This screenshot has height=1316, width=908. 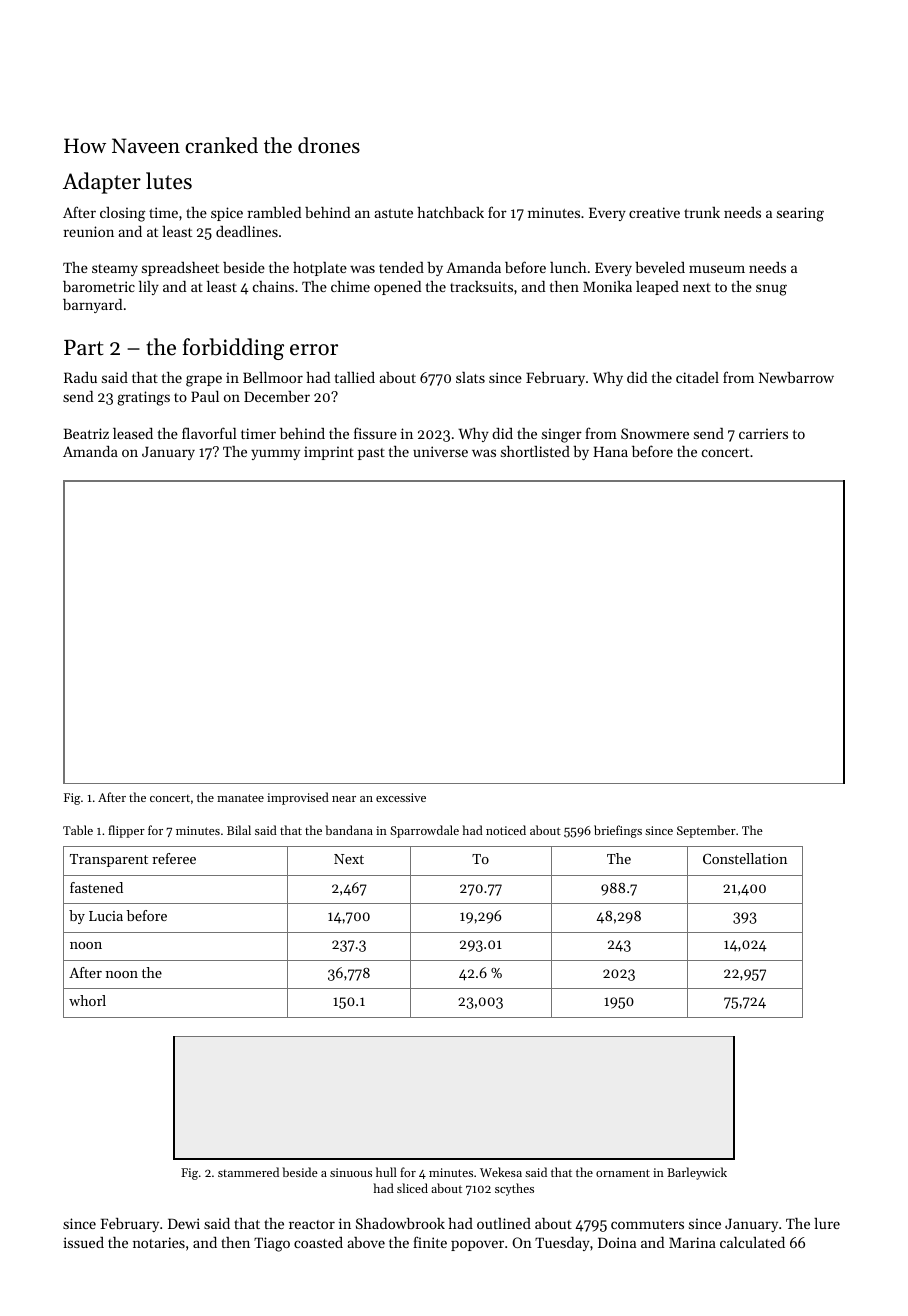 I want to click on lutes, so click(x=169, y=181).
